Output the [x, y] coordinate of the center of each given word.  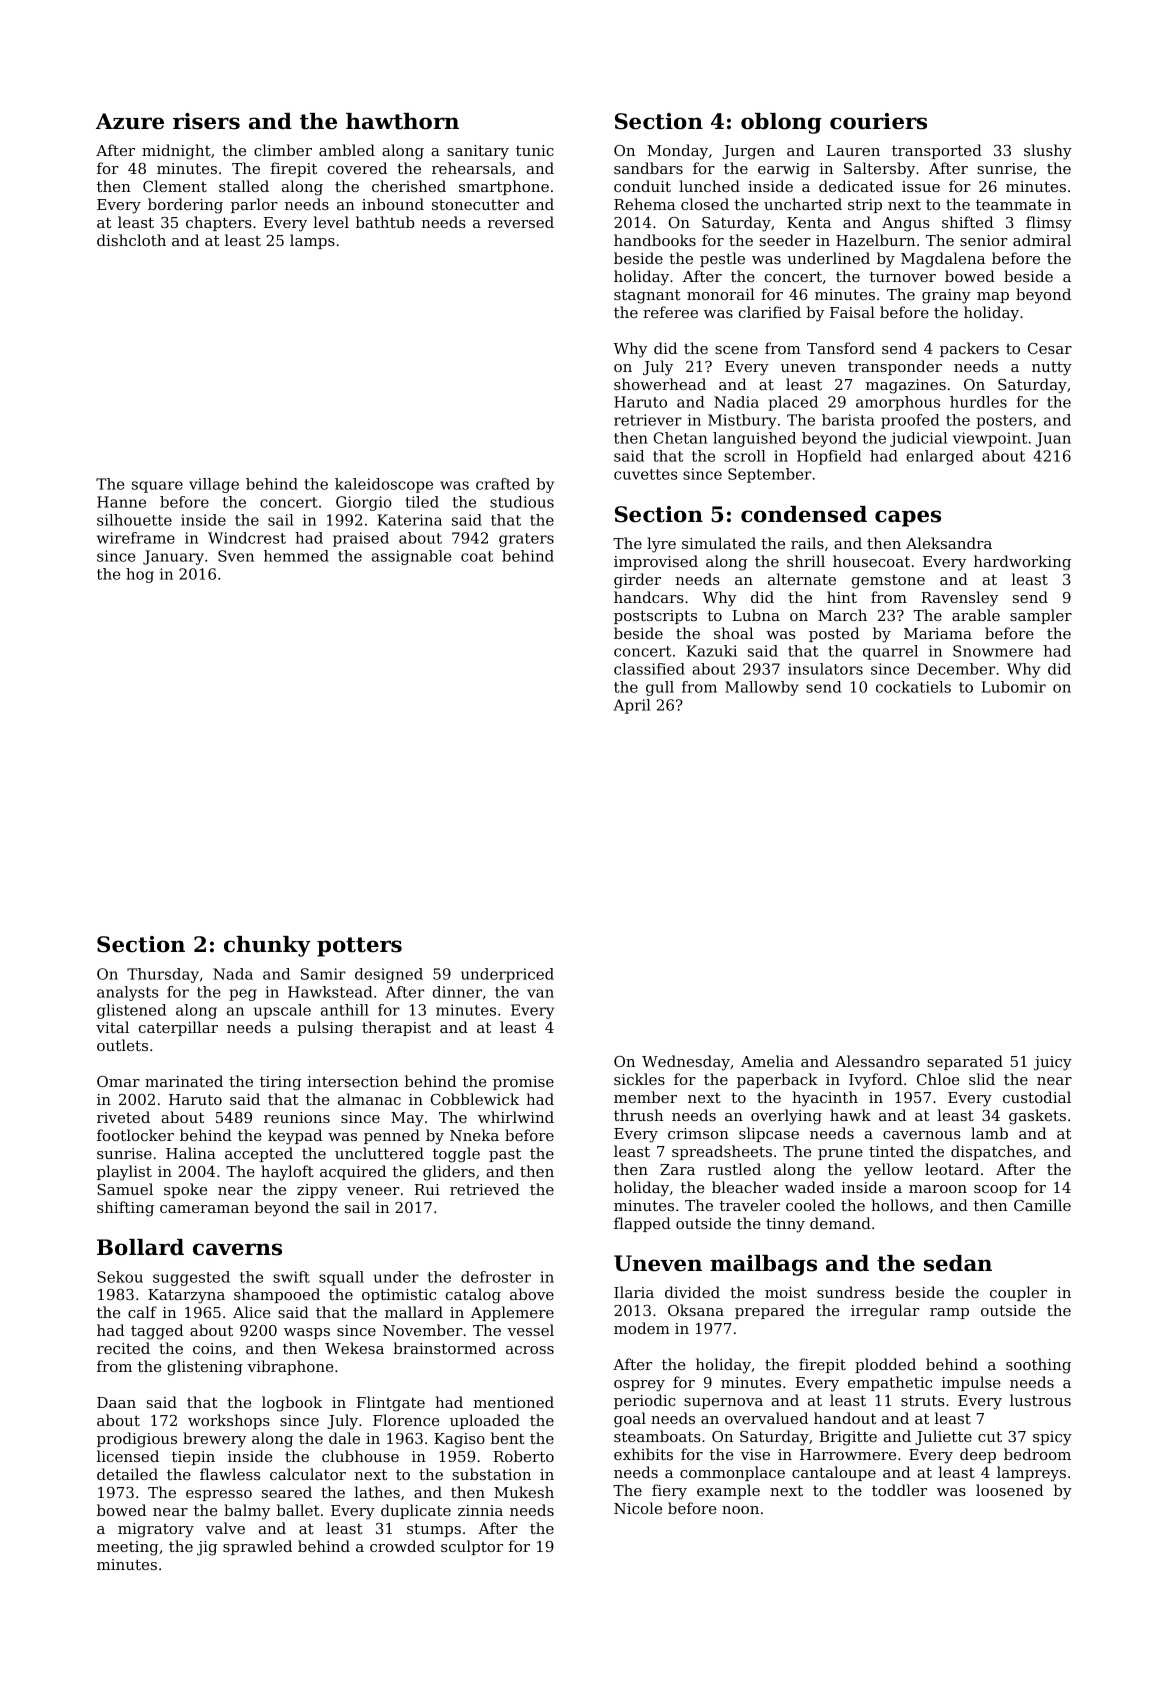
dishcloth [131, 240]
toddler [899, 1490]
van [540, 993]
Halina [191, 1153]
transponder [895, 367]
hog [140, 575]
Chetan [680, 438]
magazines [906, 386]
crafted [503, 484]
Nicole [638, 1508]
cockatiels [913, 687]
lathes [377, 1492]
